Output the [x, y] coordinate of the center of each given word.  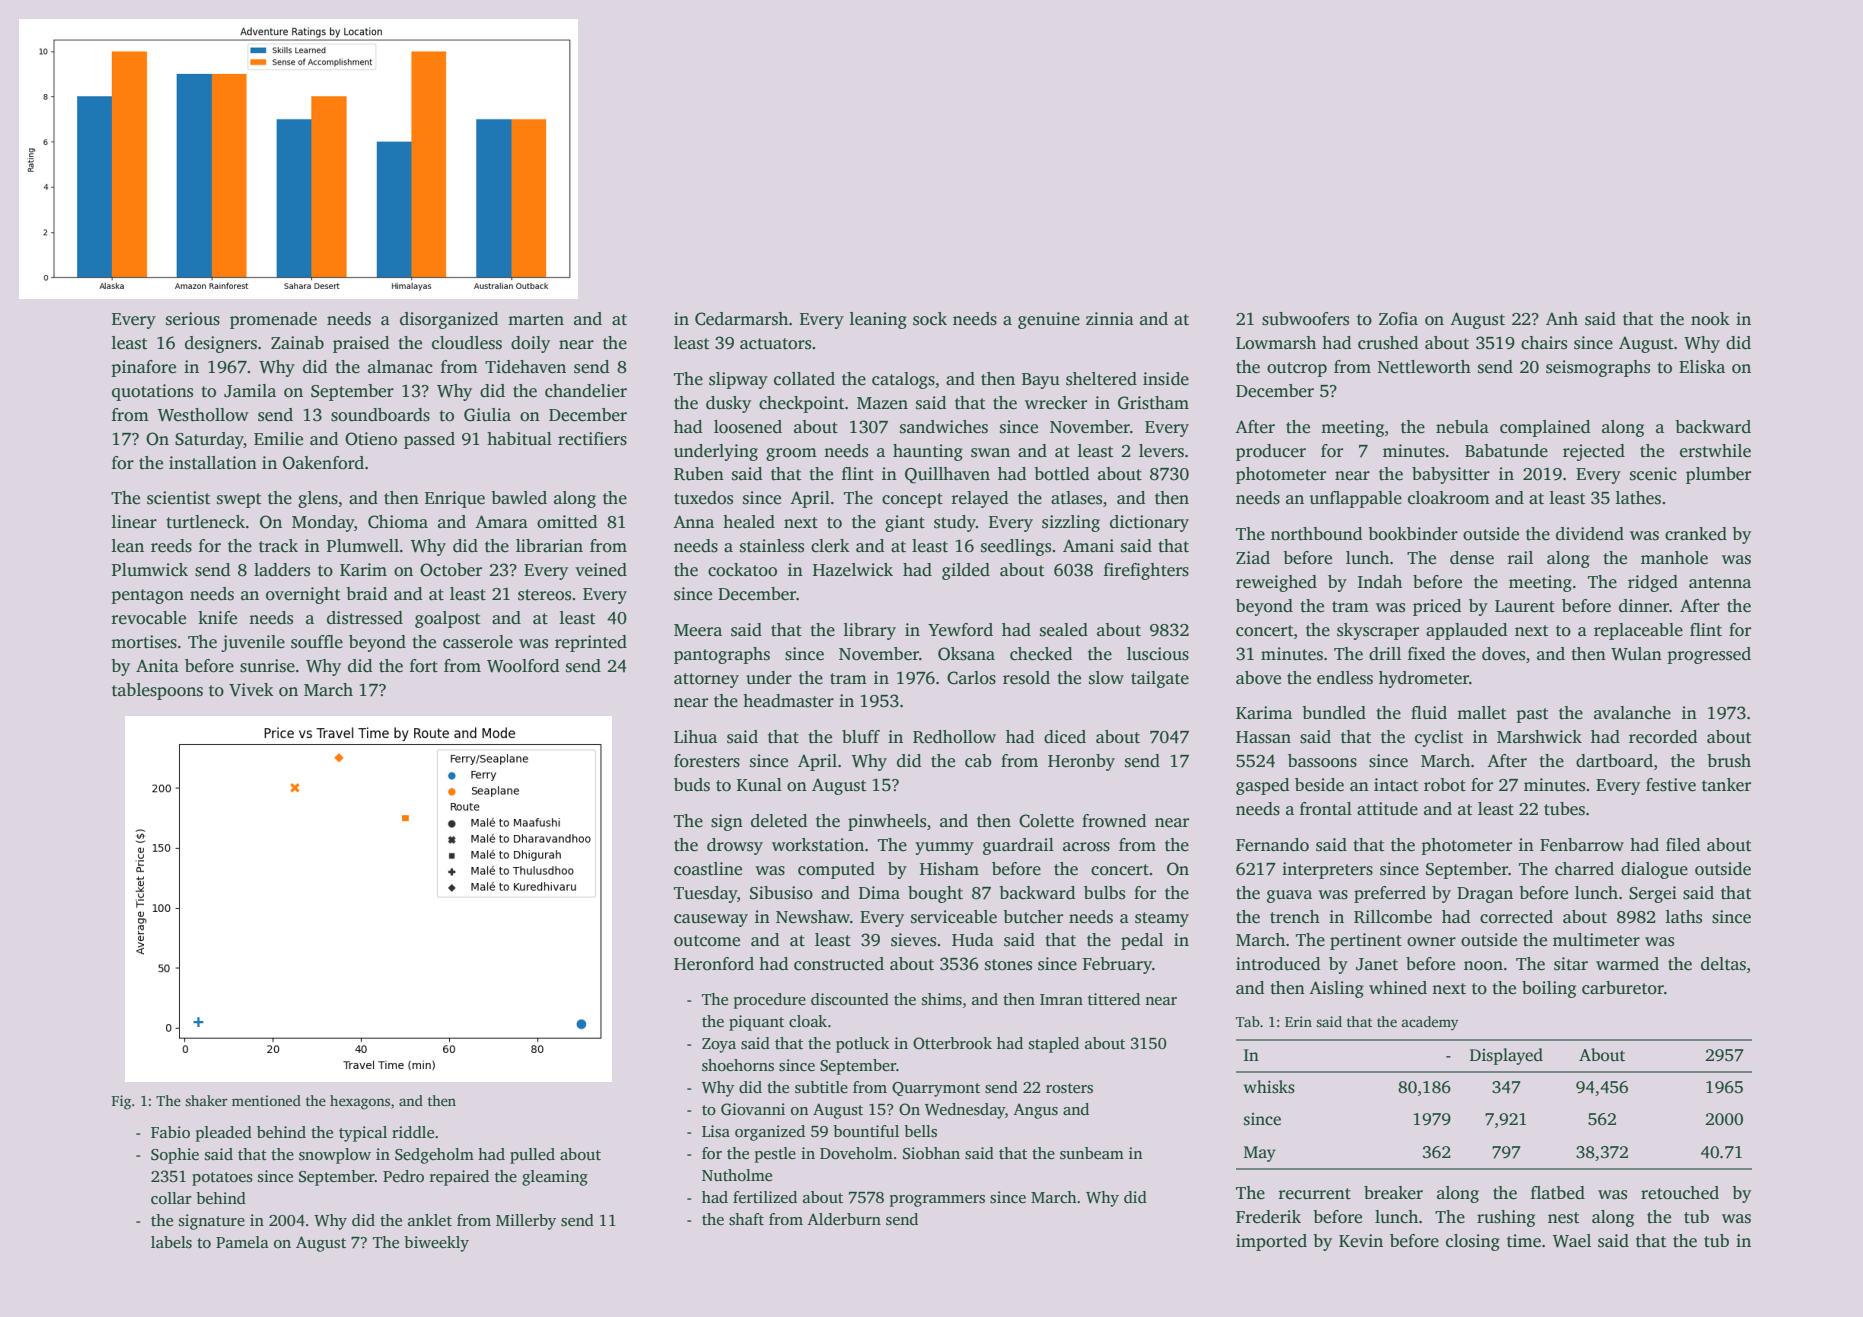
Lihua [695, 737]
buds [692, 785]
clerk [830, 546]
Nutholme [737, 1175]
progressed [1709, 655]
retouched [1680, 1193]
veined [601, 570]
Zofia [1398, 319]
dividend [1590, 534]
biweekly [436, 1244]
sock [930, 319]
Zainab [297, 342]
